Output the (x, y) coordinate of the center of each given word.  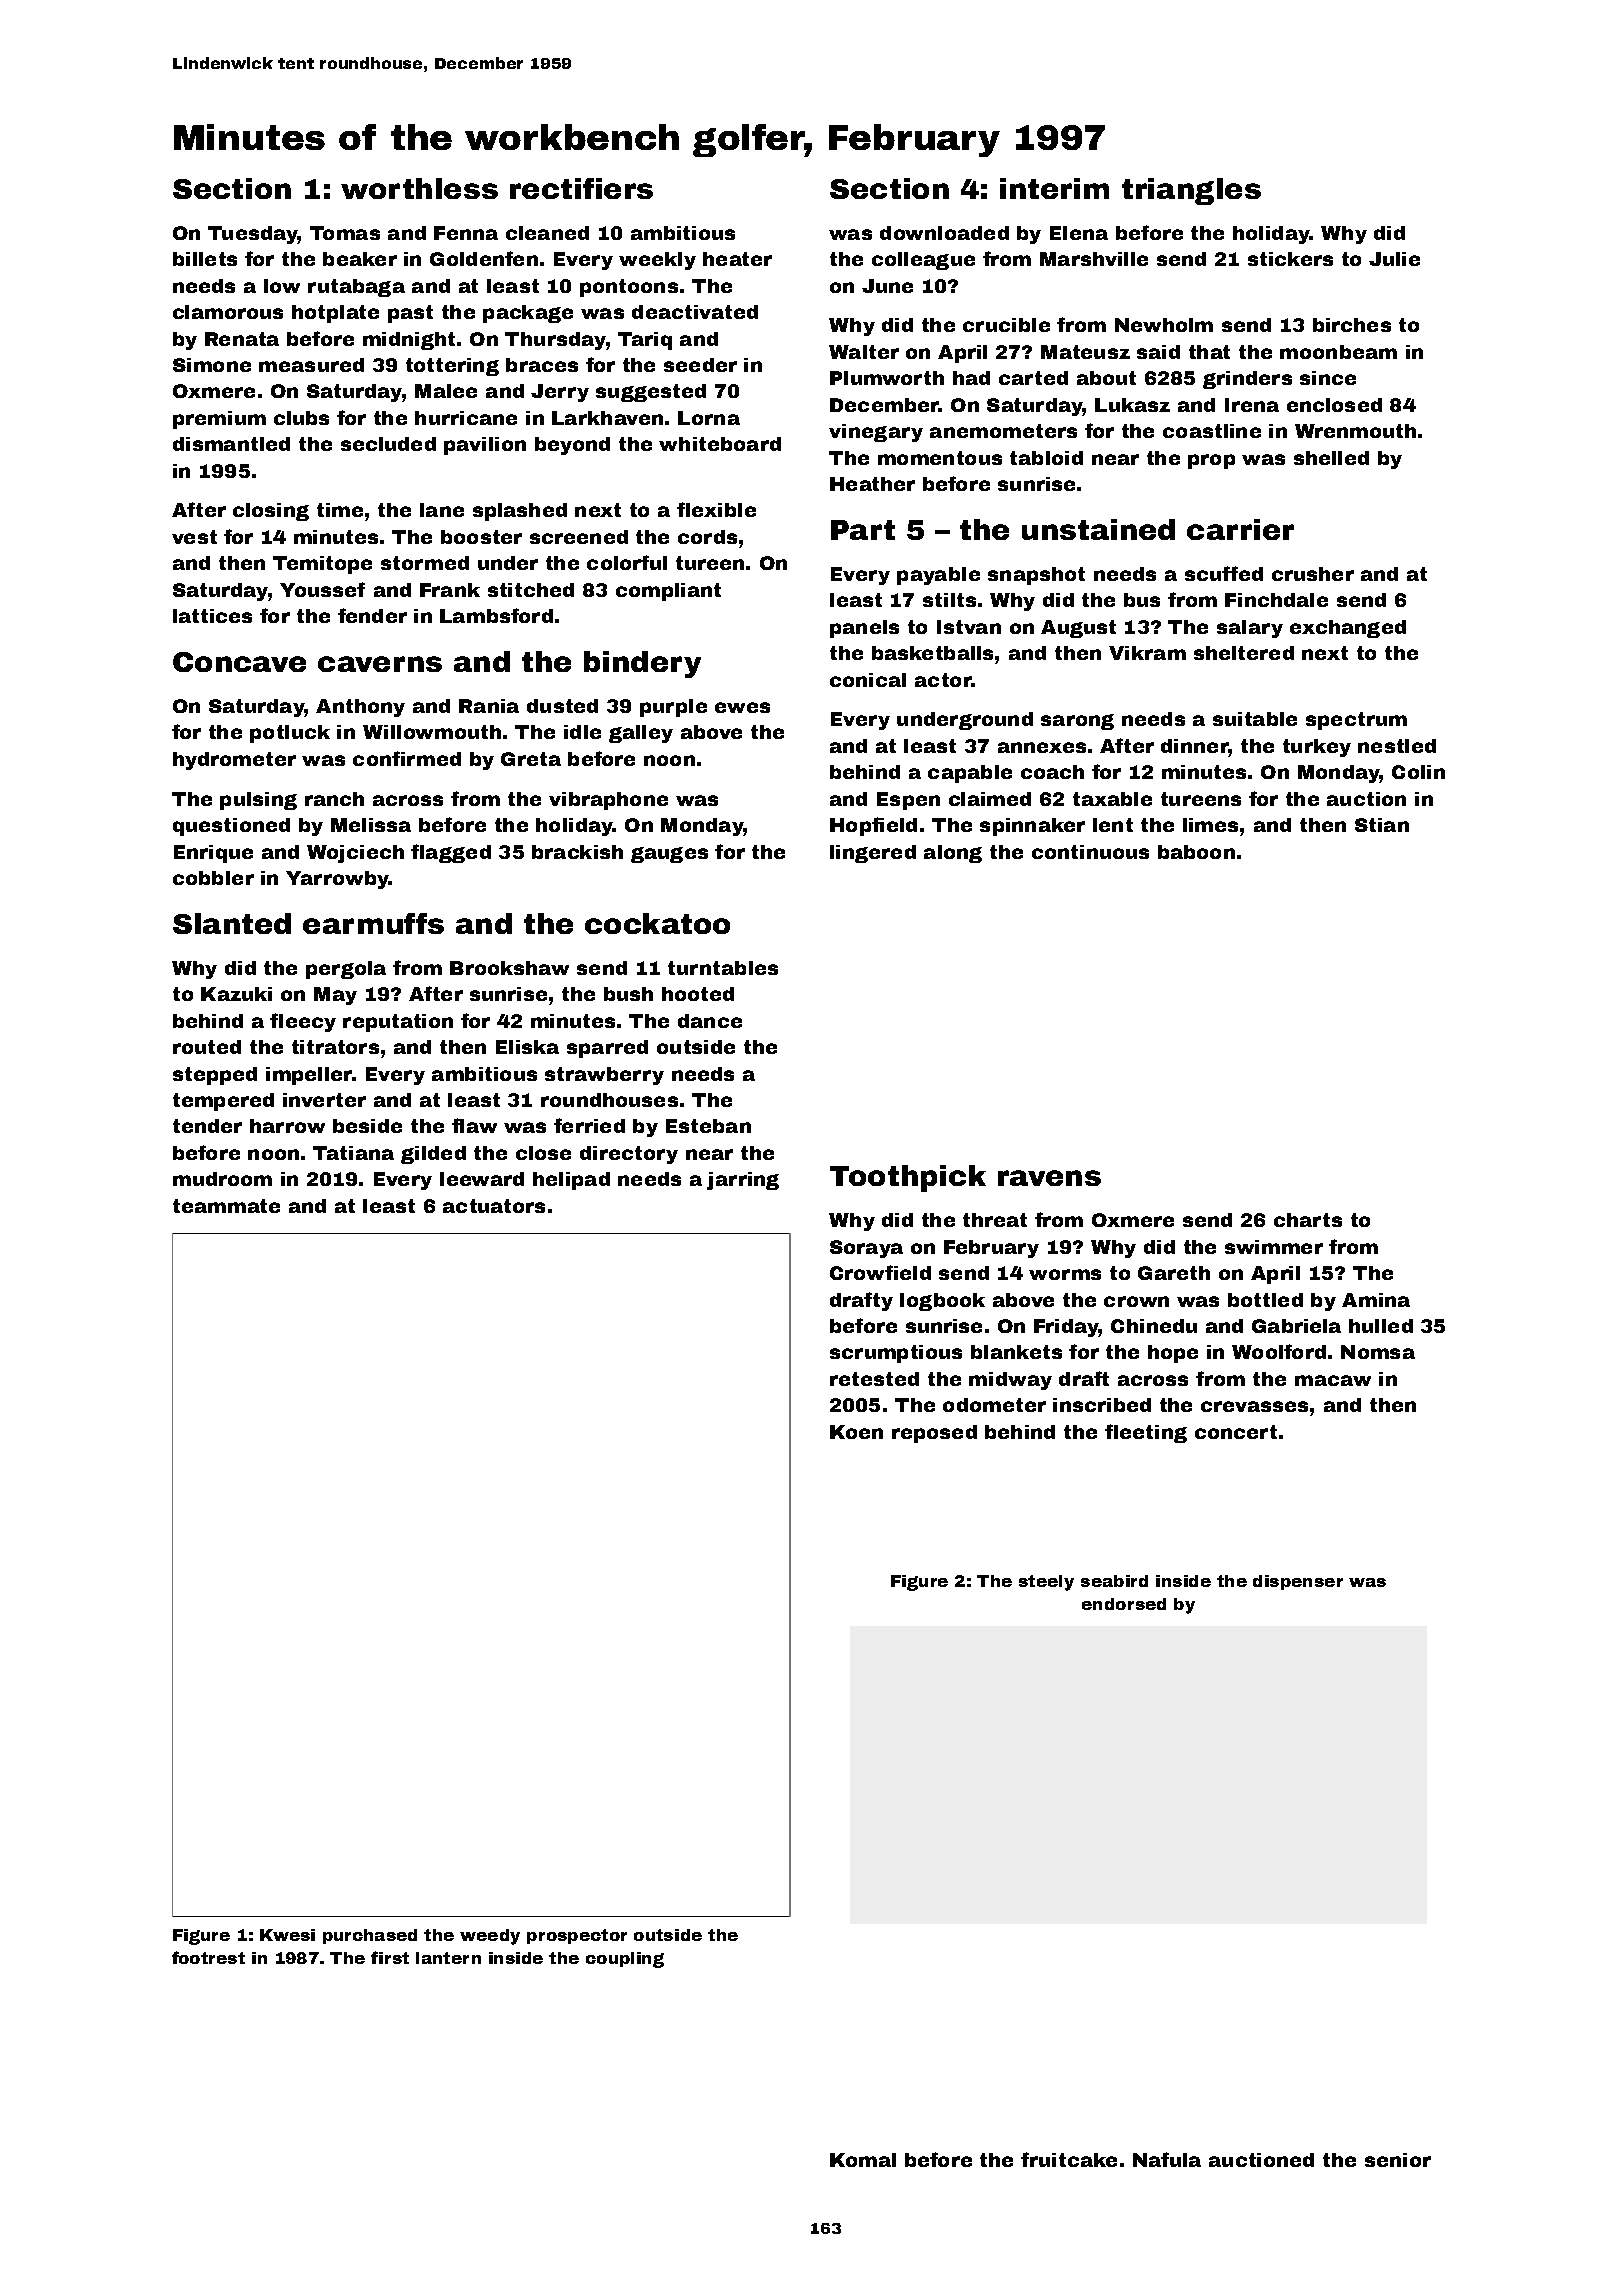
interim (1054, 188)
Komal (863, 2160)
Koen (856, 1432)
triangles (1191, 191)
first (390, 1957)
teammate (226, 1206)
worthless (419, 188)
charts (1308, 1220)
